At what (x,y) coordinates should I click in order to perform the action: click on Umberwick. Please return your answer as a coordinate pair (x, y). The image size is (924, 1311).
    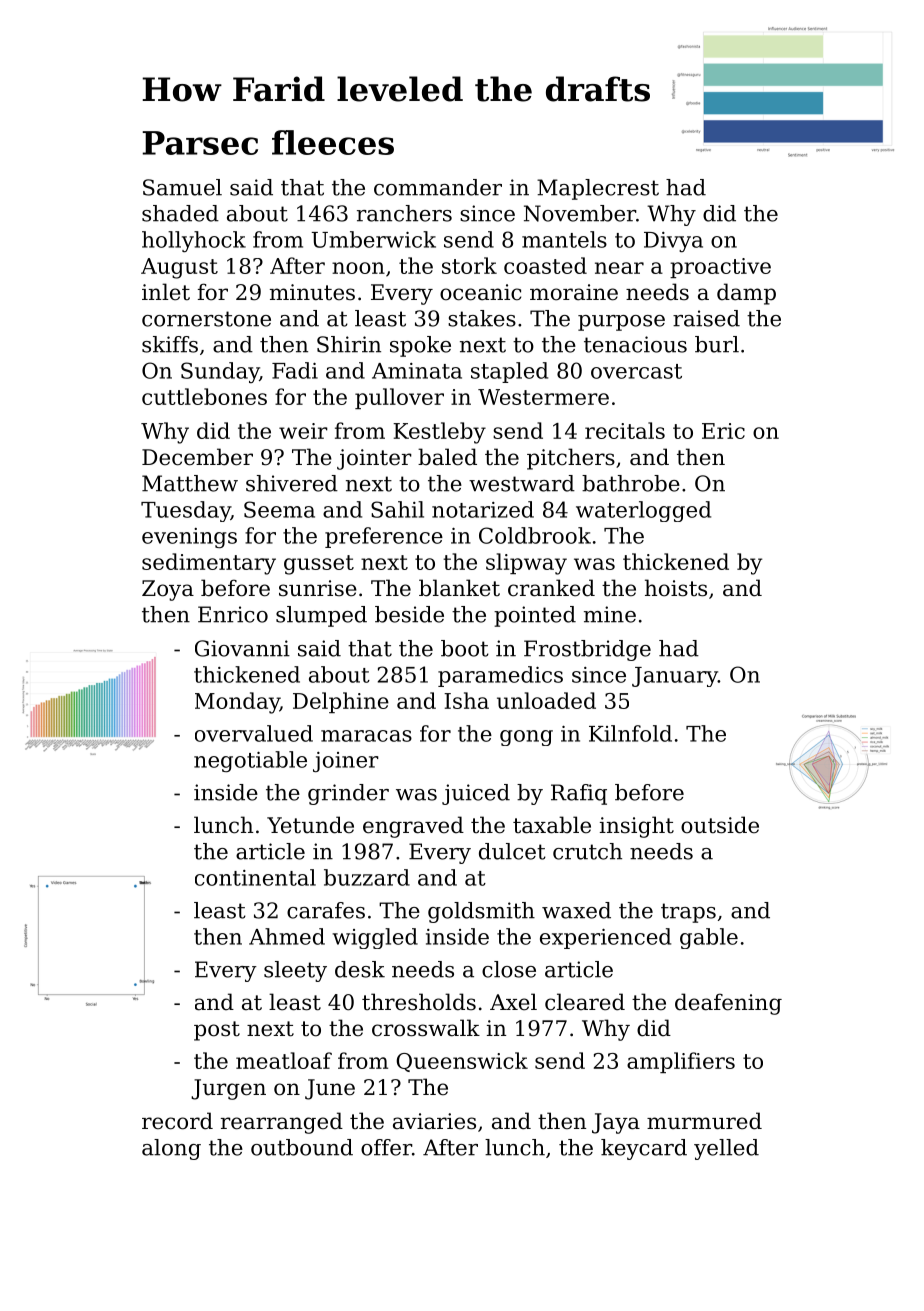
    Looking at the image, I should click on (374, 239).
